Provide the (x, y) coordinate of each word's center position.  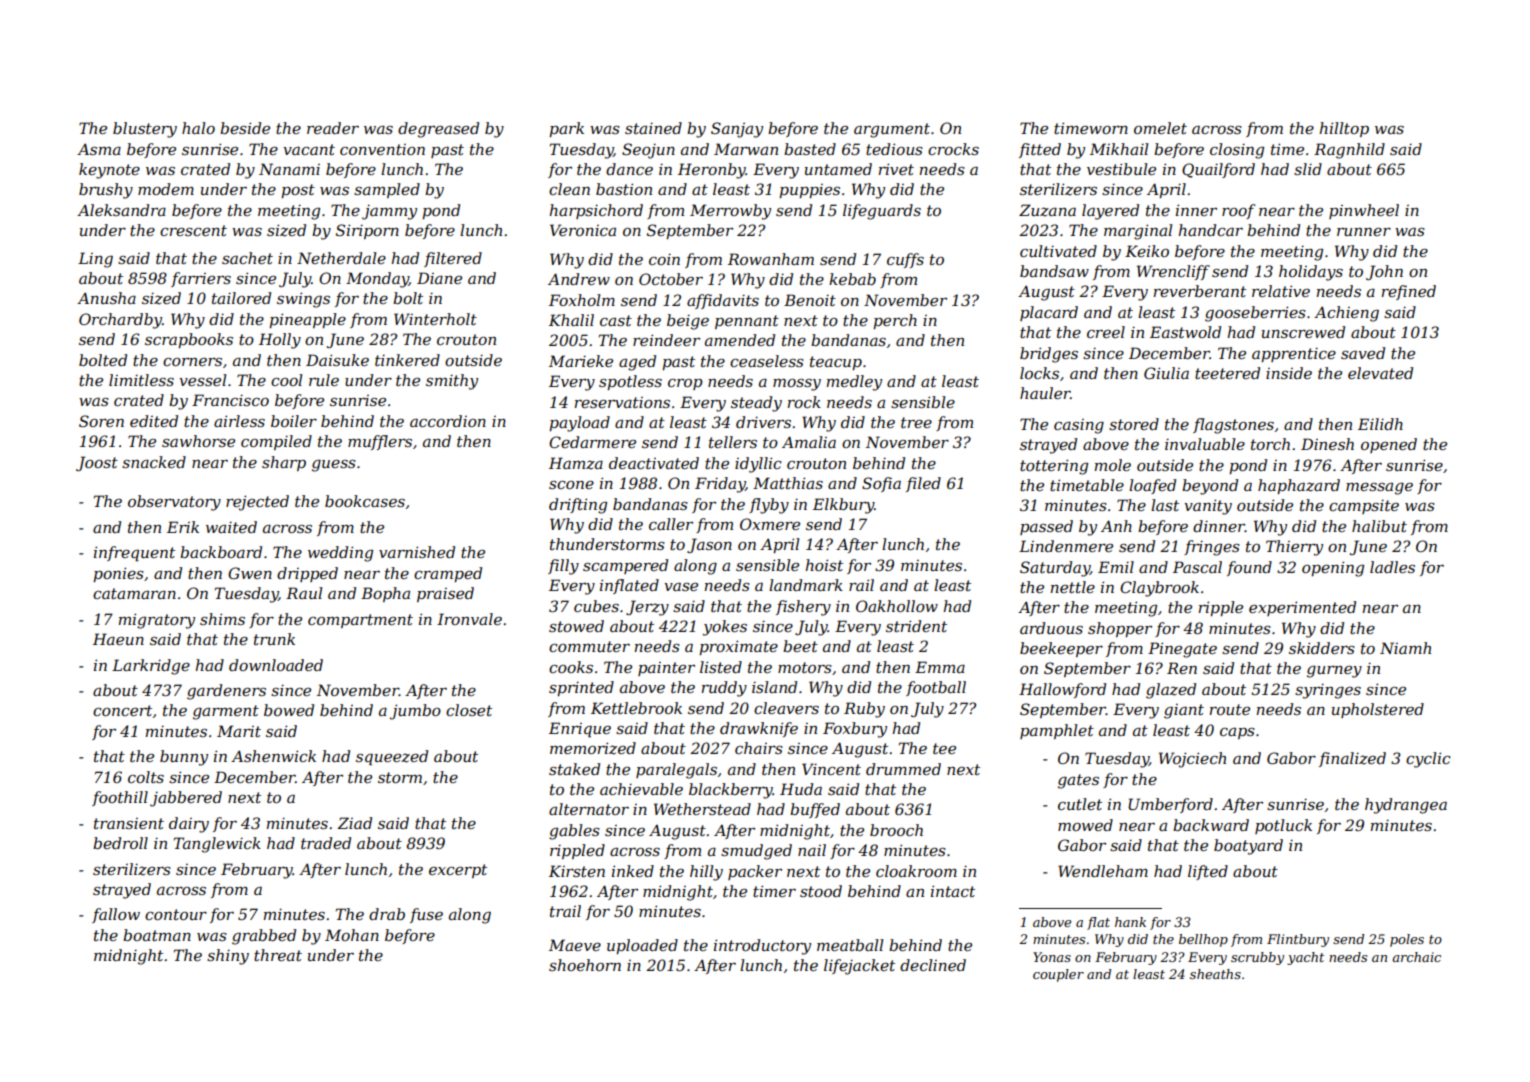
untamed (838, 169)
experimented (1302, 608)
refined (1409, 292)
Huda (801, 789)
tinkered (407, 360)
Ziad (354, 823)
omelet (1160, 128)
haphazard (1299, 486)
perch (895, 321)
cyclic (1428, 760)
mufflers (380, 442)
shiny (228, 957)
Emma (940, 667)
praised (445, 594)
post (298, 191)
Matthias (788, 483)
